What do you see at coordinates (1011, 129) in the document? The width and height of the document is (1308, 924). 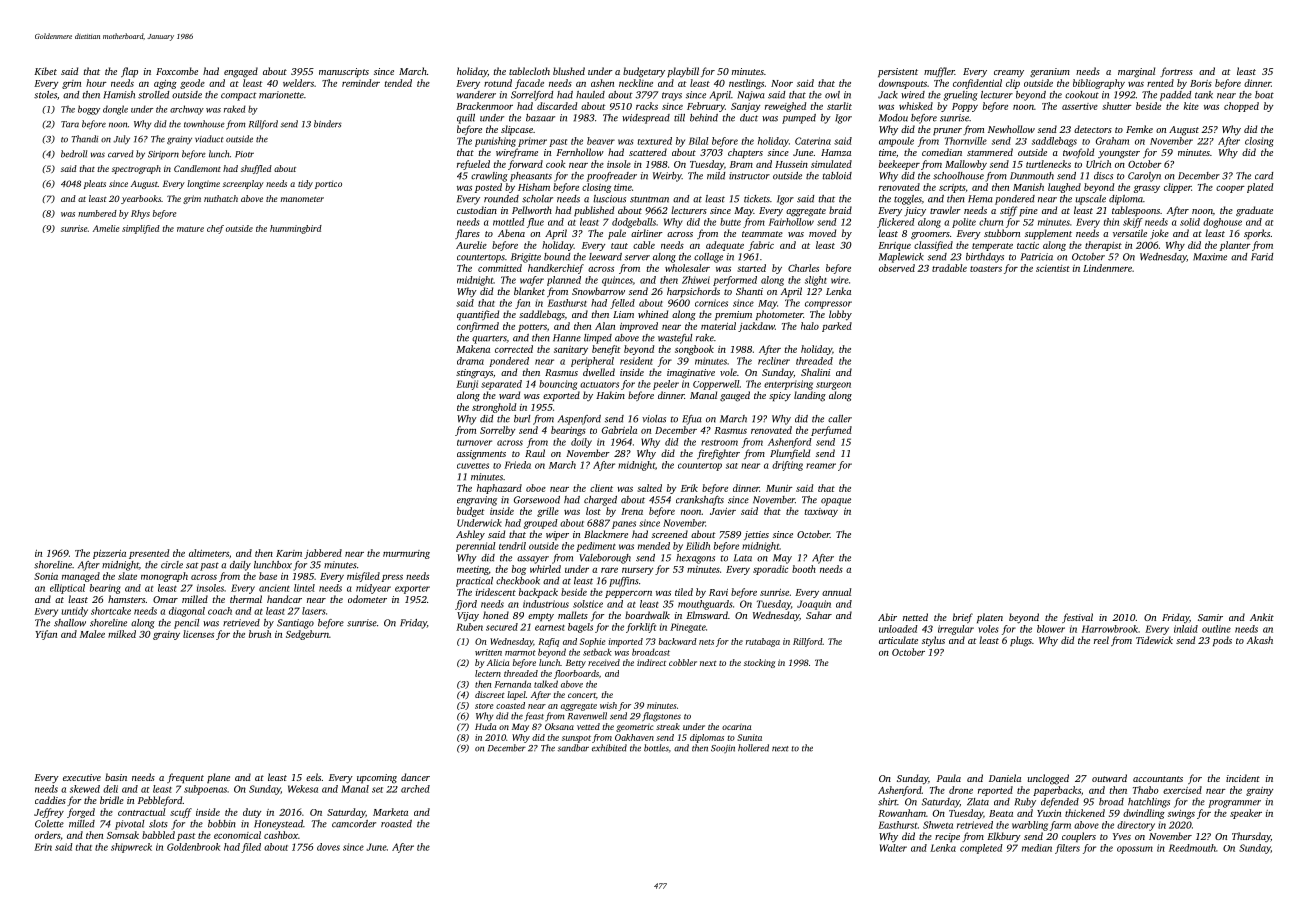 I see `Newhollow` at bounding box center [1011, 129].
